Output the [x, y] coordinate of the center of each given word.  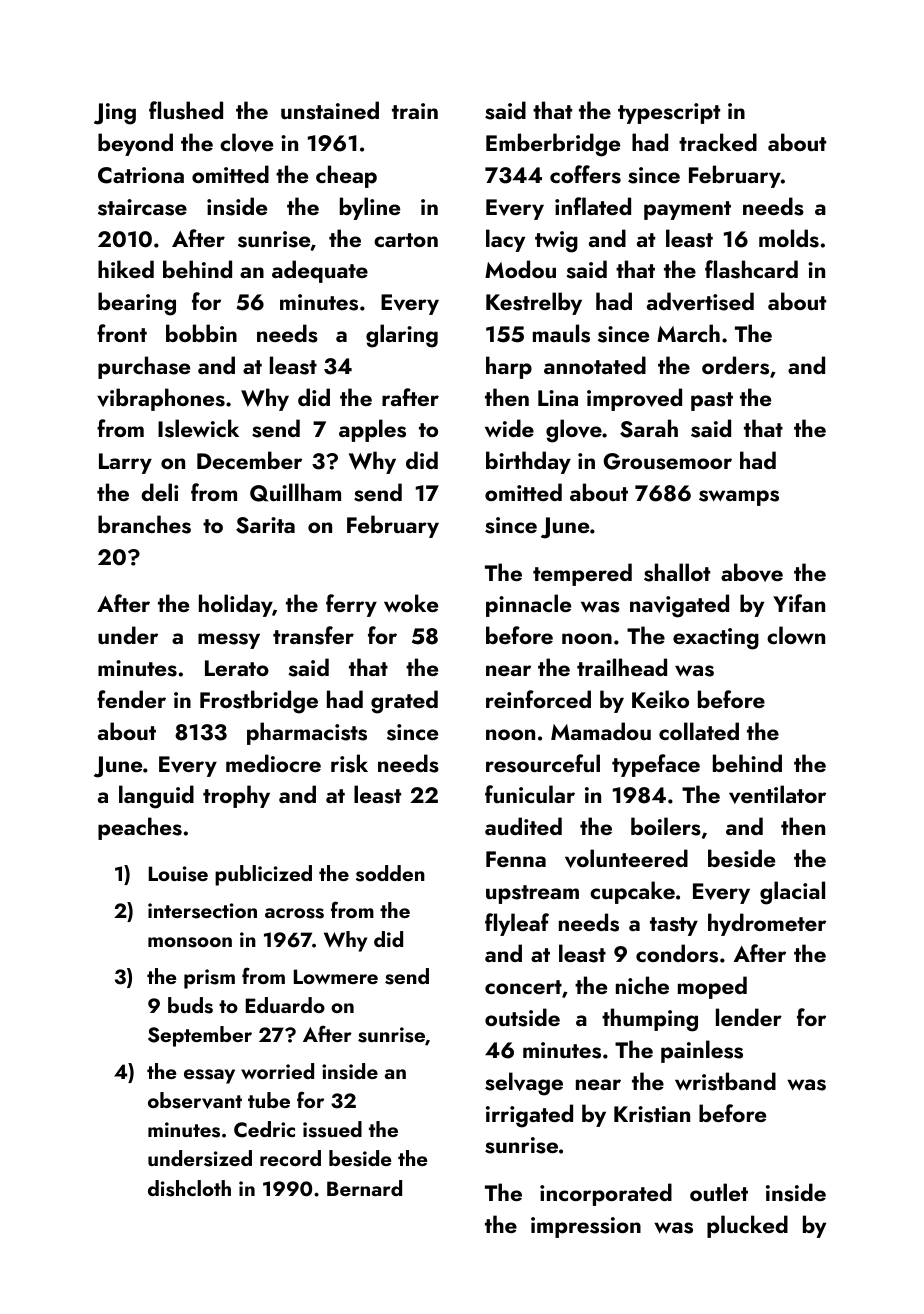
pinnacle [528, 605]
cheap [346, 176]
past [712, 401]
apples [372, 430]
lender [749, 1017]
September [200, 1036]
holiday [235, 605]
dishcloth [189, 1188]
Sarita [265, 525]
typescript [669, 113]
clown [796, 635]
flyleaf [517, 924]
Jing [115, 114]
